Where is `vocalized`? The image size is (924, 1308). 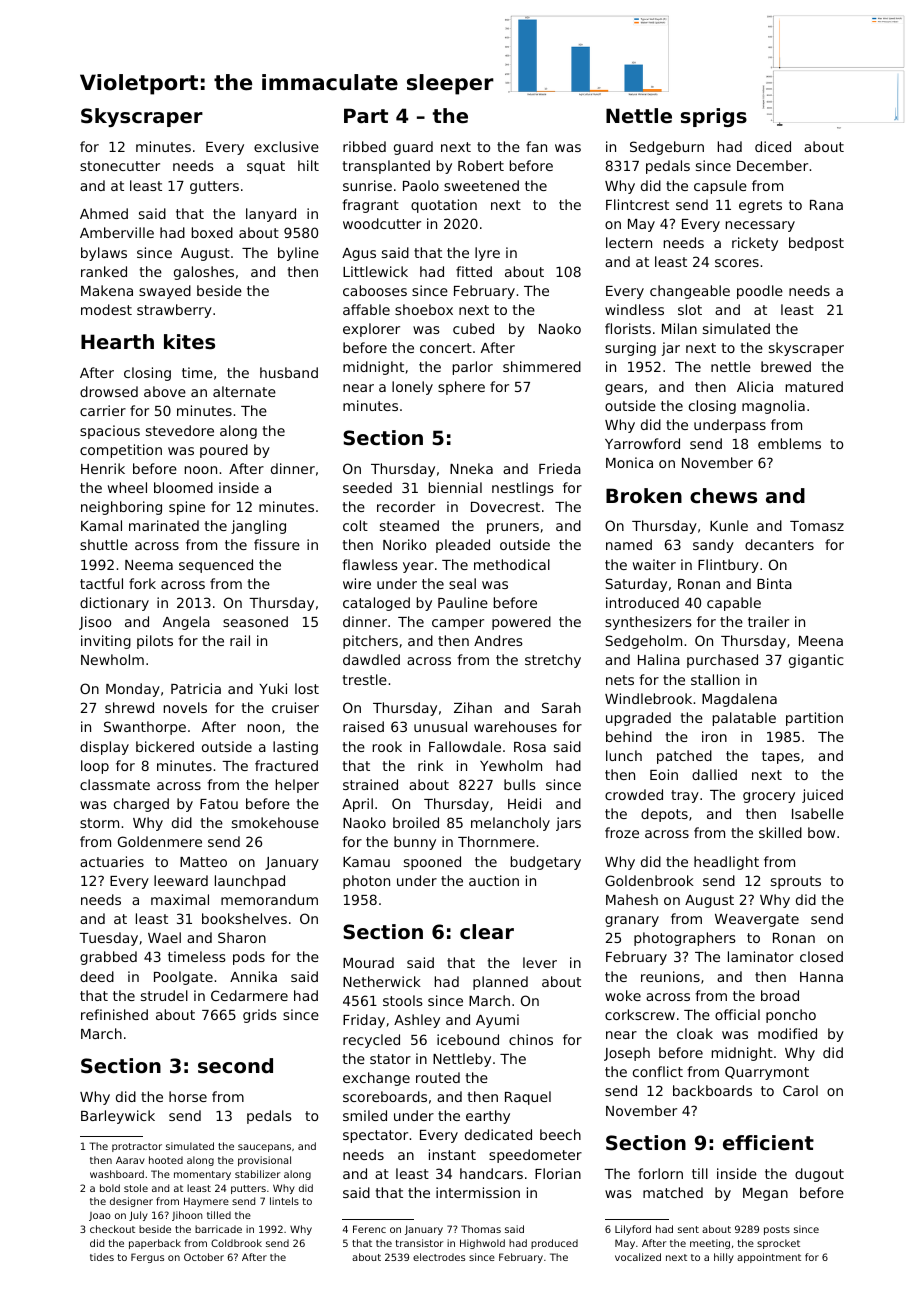 vocalized is located at coordinates (638, 1257).
